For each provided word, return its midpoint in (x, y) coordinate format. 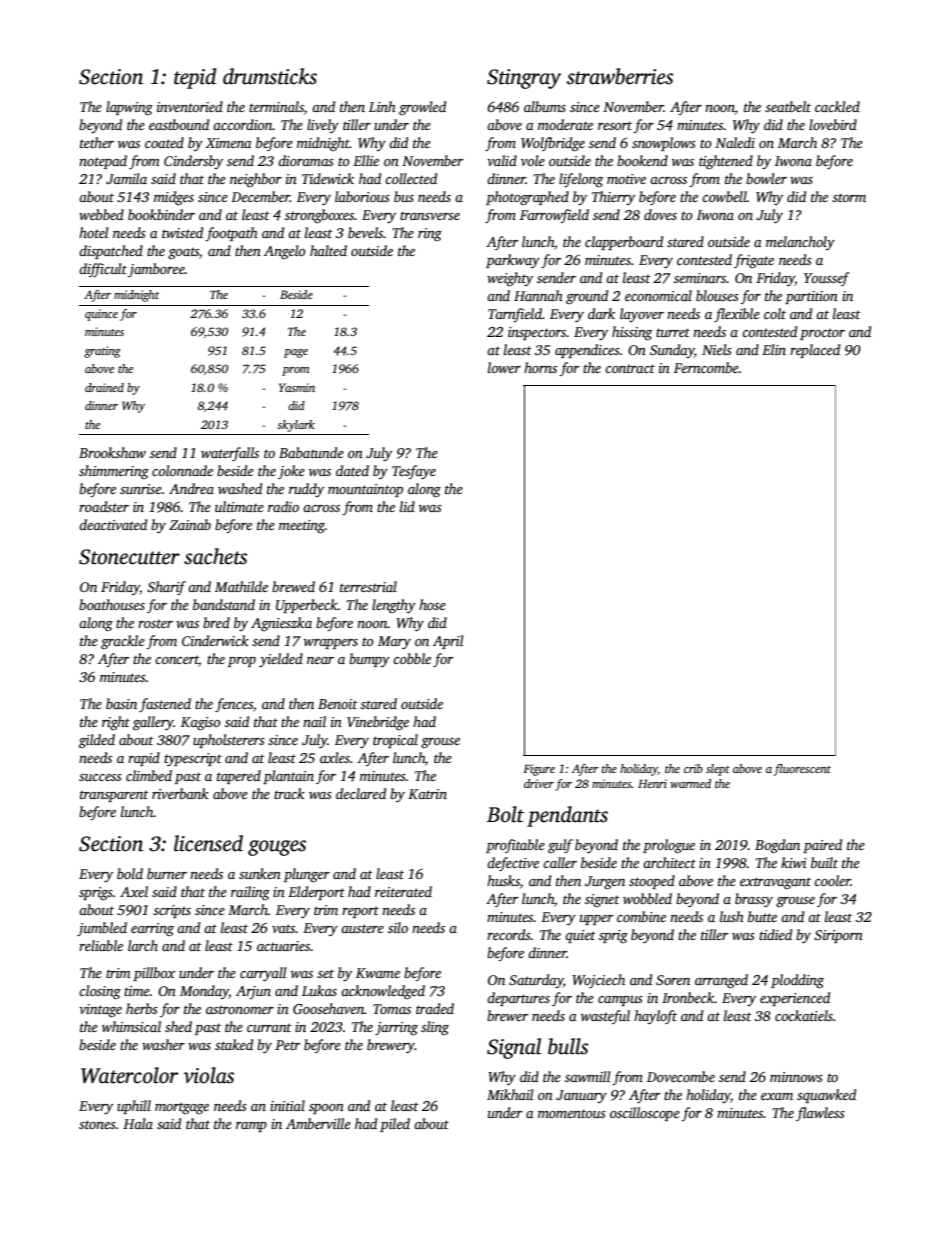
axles (335, 757)
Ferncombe (706, 367)
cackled (837, 106)
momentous (572, 1113)
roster (155, 623)
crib (693, 768)
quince (101, 315)
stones (97, 1124)
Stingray (524, 79)
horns (540, 367)
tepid (195, 78)
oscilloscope (645, 1114)
